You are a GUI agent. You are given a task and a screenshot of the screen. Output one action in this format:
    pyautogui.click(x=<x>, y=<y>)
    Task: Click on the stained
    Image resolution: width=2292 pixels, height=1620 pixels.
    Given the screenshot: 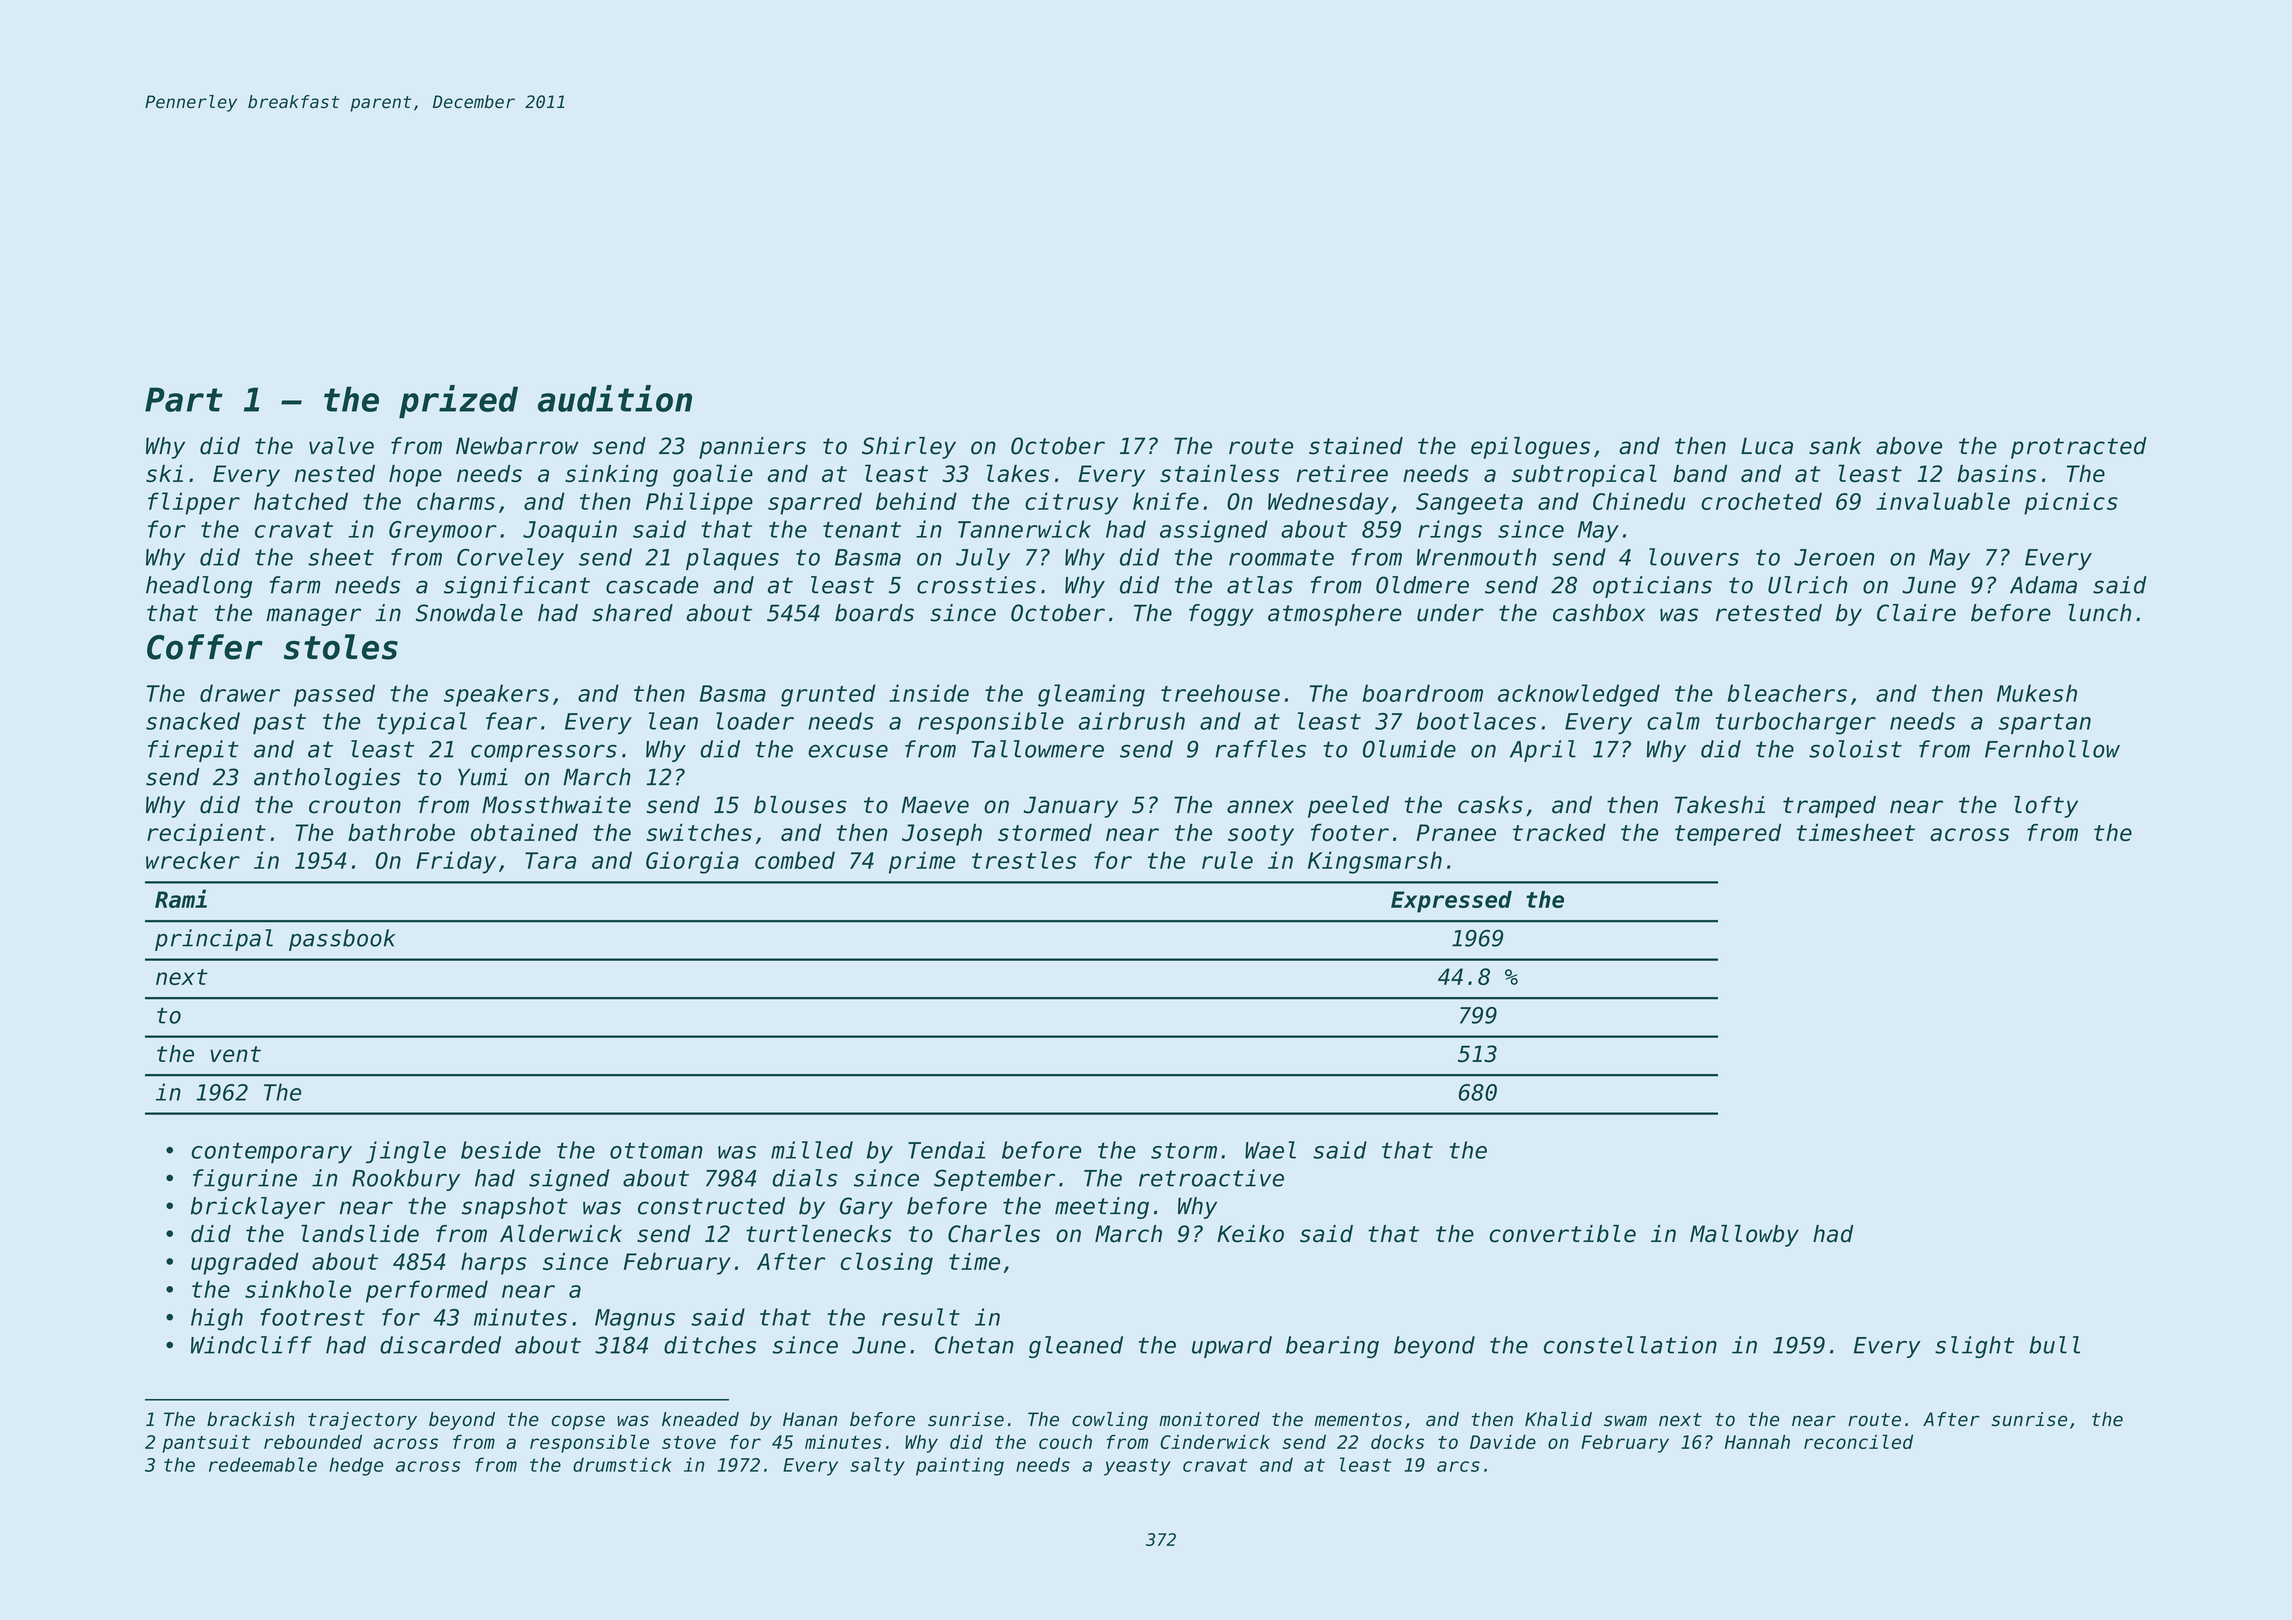 What is the action you would take?
    pyautogui.click(x=1356, y=446)
